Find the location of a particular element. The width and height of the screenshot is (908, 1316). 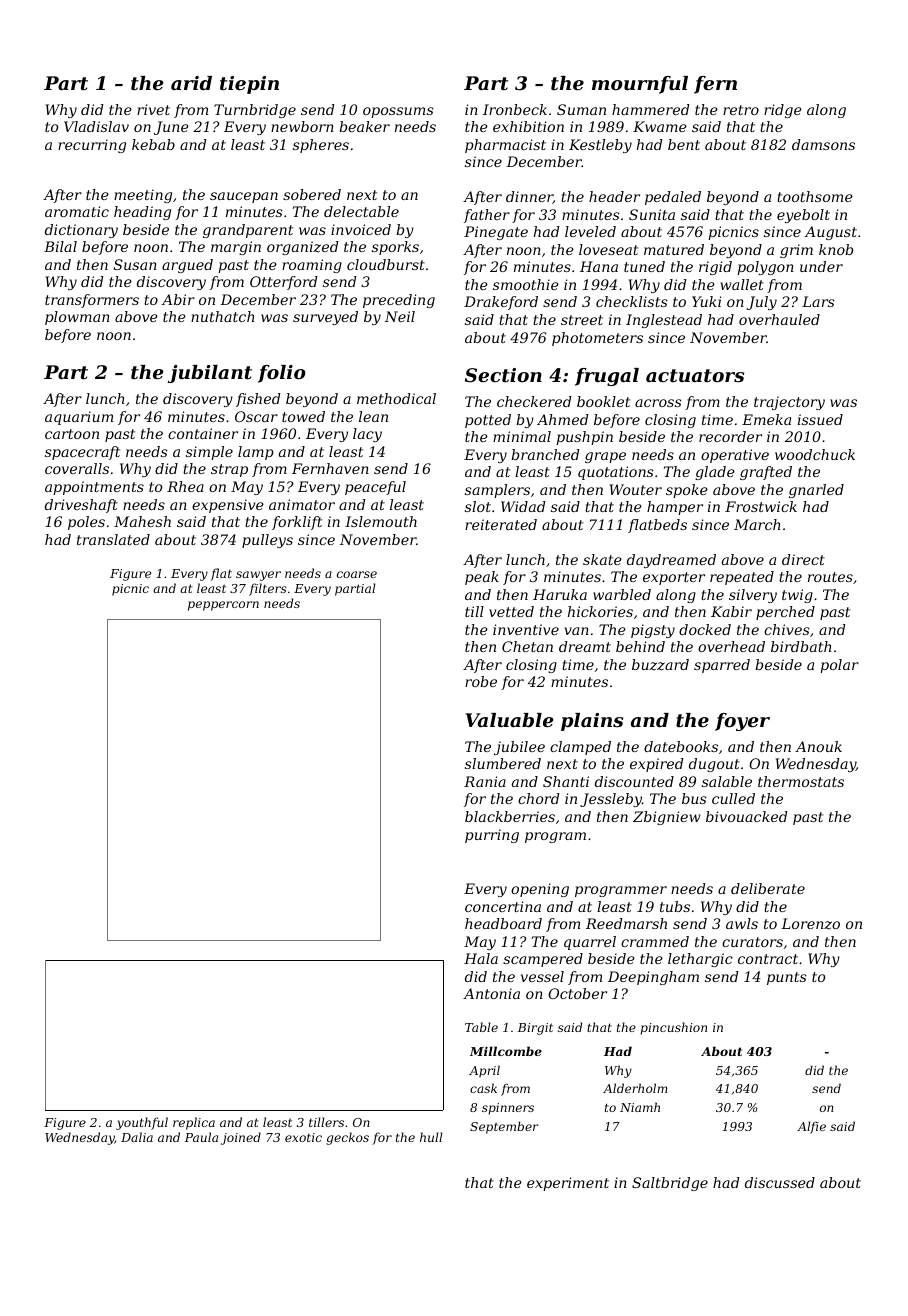

polar is located at coordinates (839, 666).
